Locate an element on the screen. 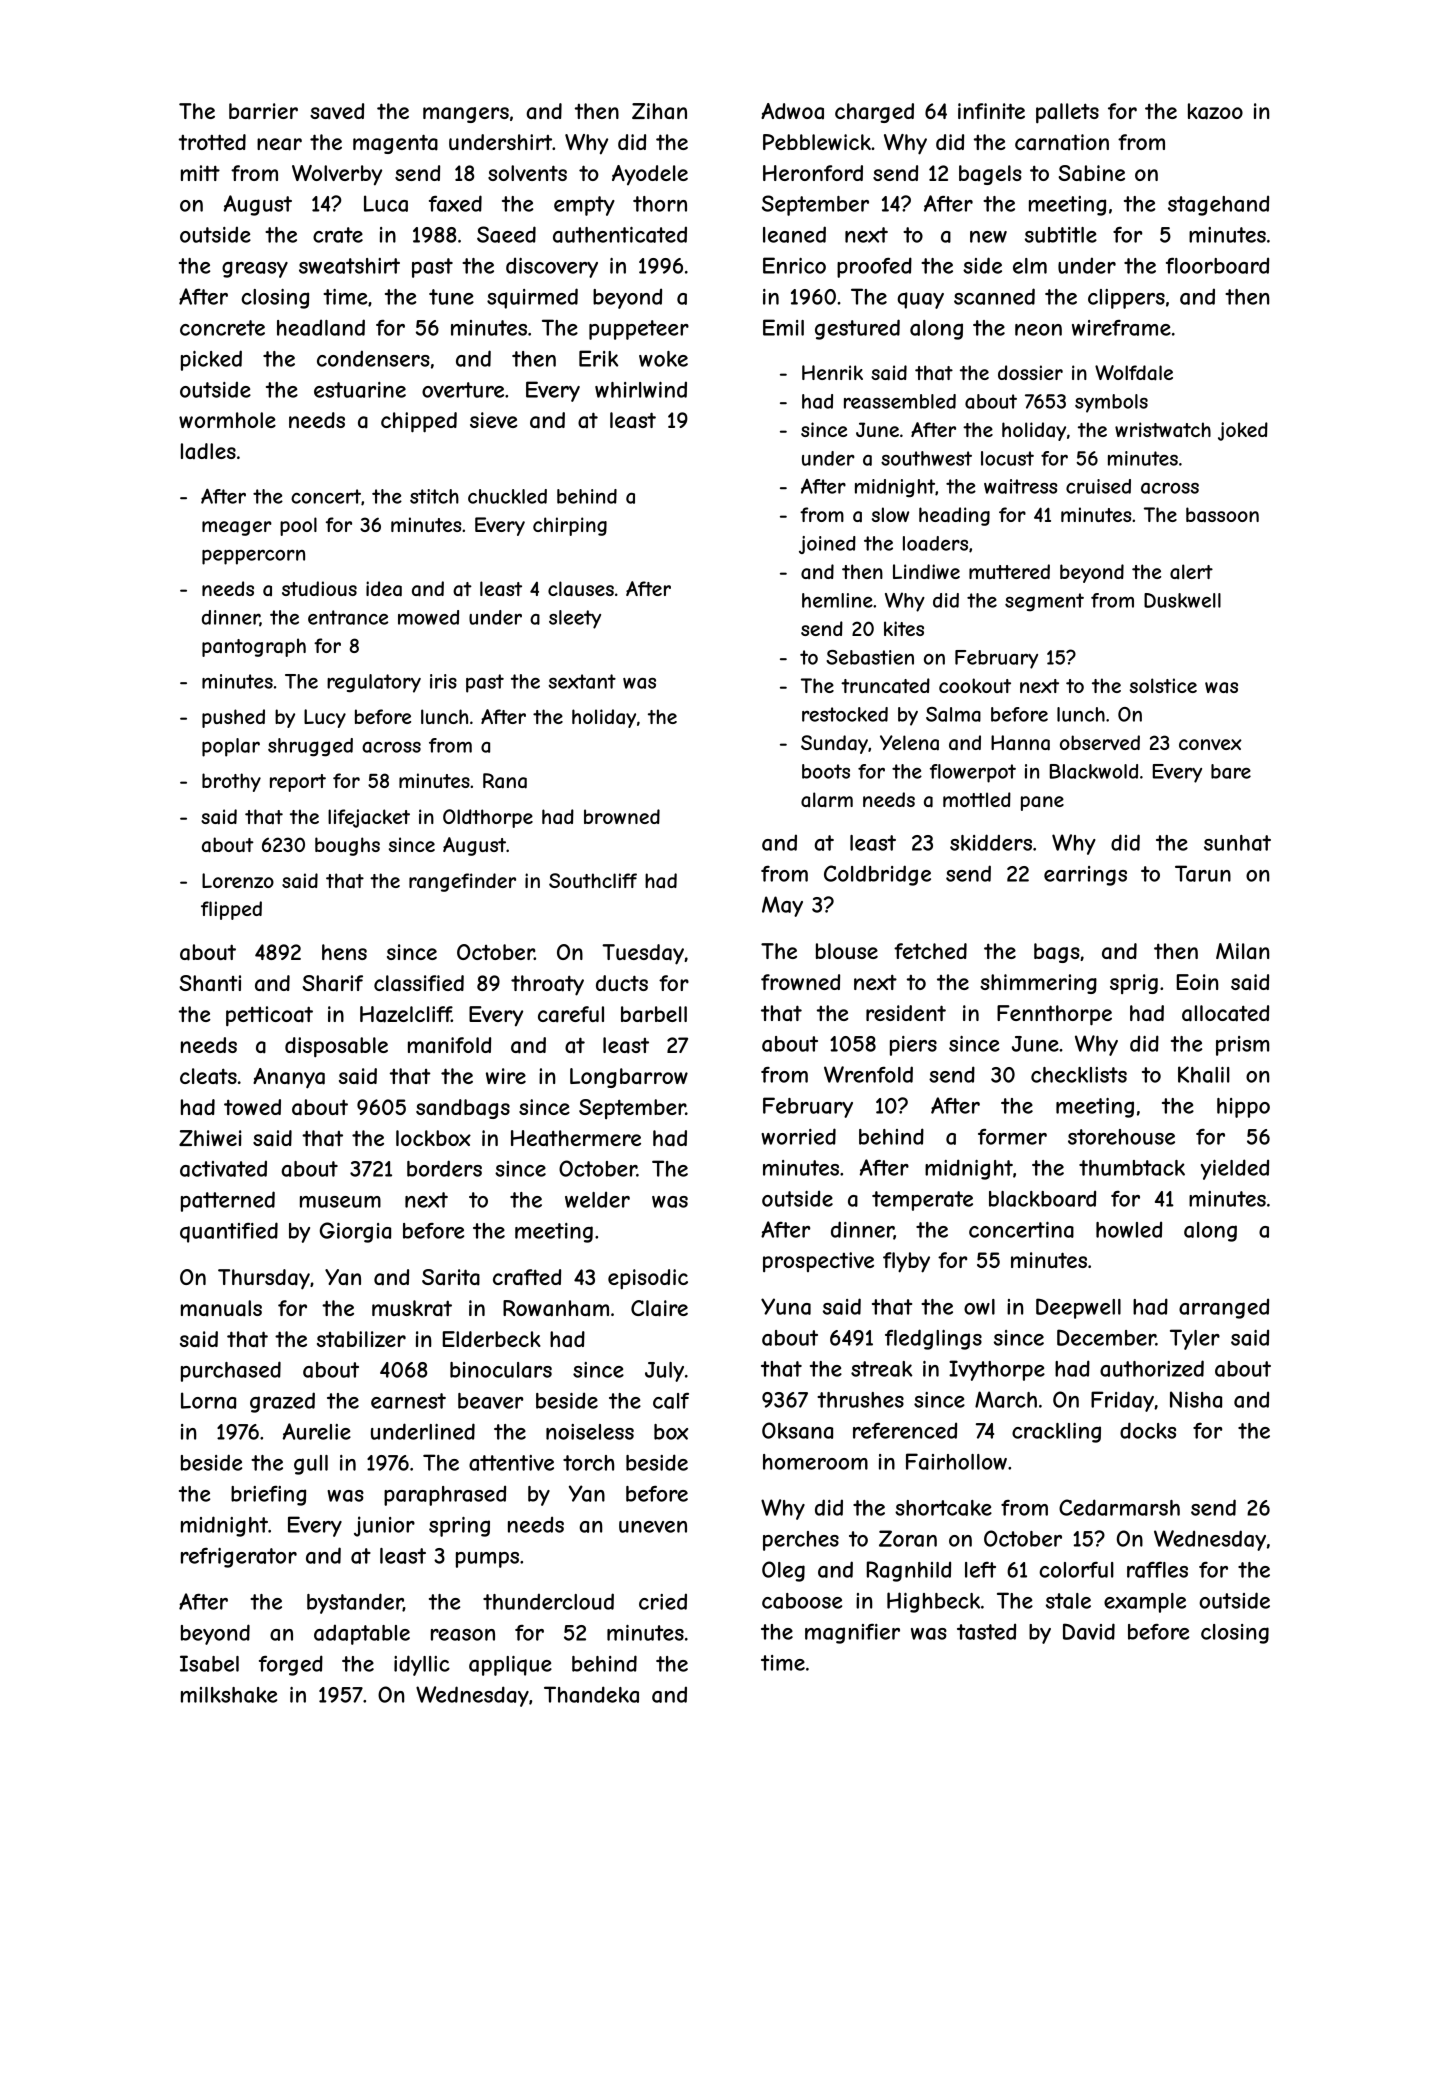  saved is located at coordinates (337, 111).
